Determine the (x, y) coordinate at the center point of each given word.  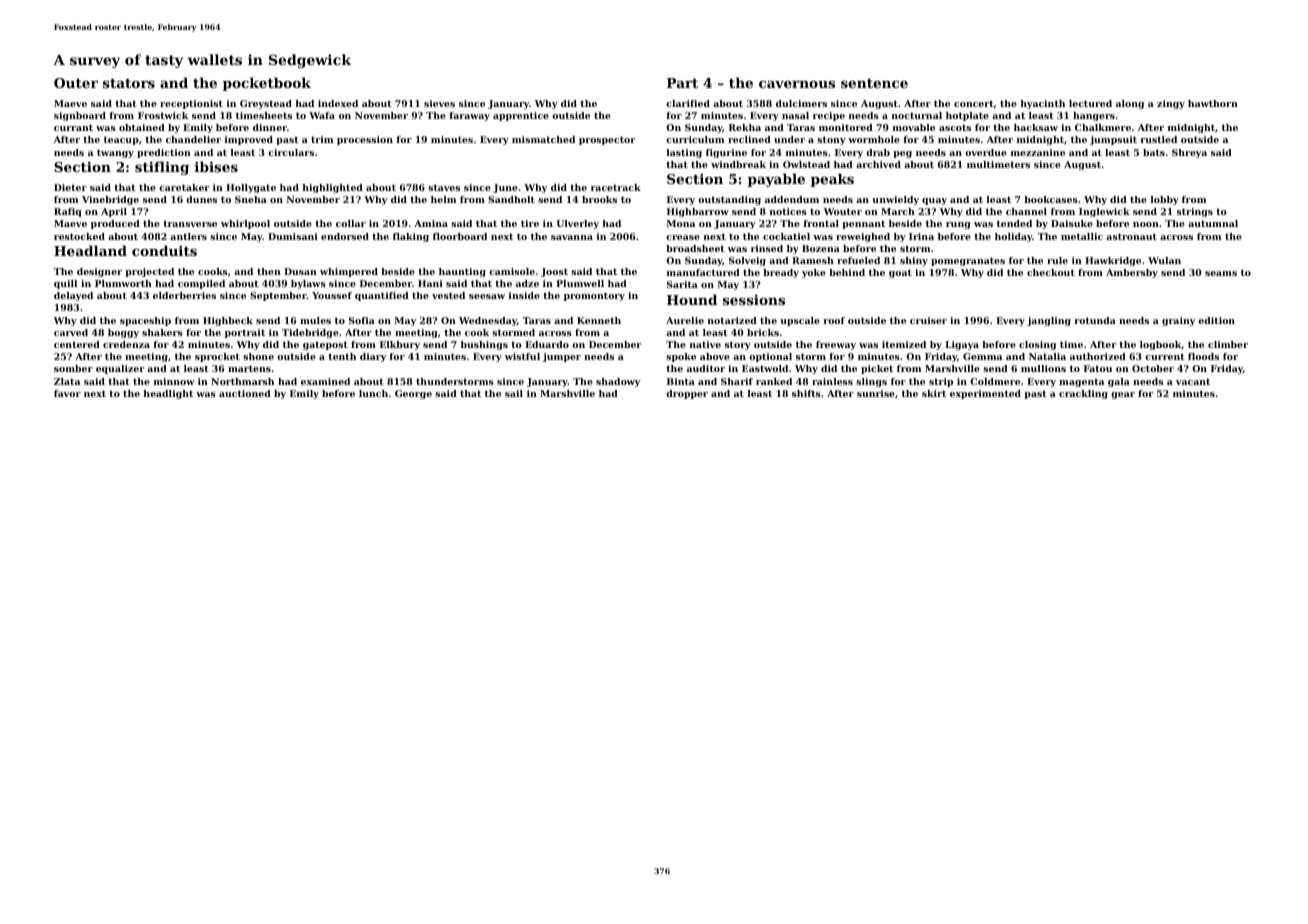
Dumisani (293, 236)
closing (1037, 345)
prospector (607, 140)
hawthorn (1213, 103)
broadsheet (695, 248)
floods (1203, 356)
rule (1057, 260)
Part (682, 83)
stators (129, 83)
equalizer (120, 369)
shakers (162, 332)
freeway (836, 345)
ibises (216, 166)
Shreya (1189, 153)
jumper (562, 357)
